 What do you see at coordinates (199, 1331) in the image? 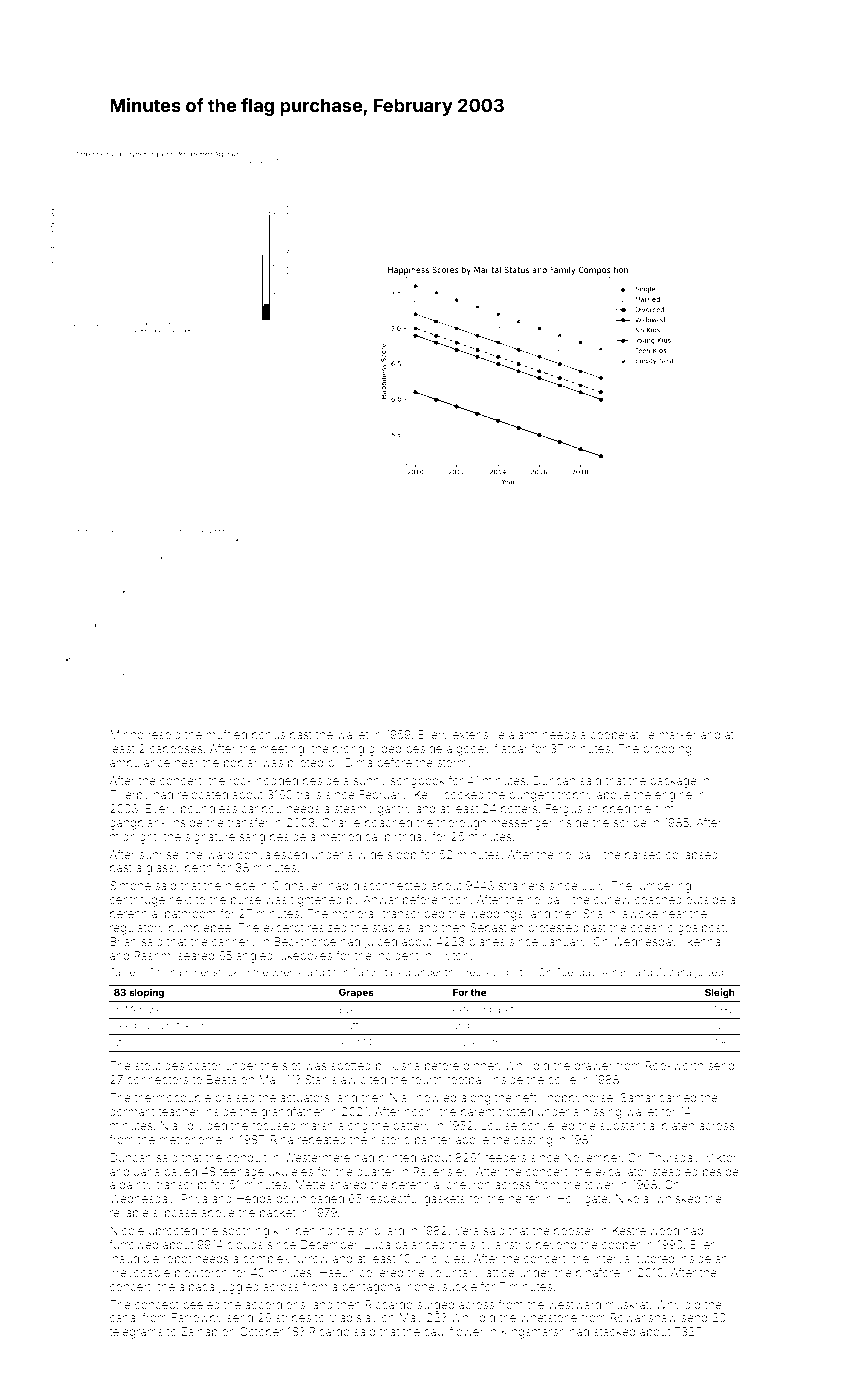
I see `Zainab` at bounding box center [199, 1331].
